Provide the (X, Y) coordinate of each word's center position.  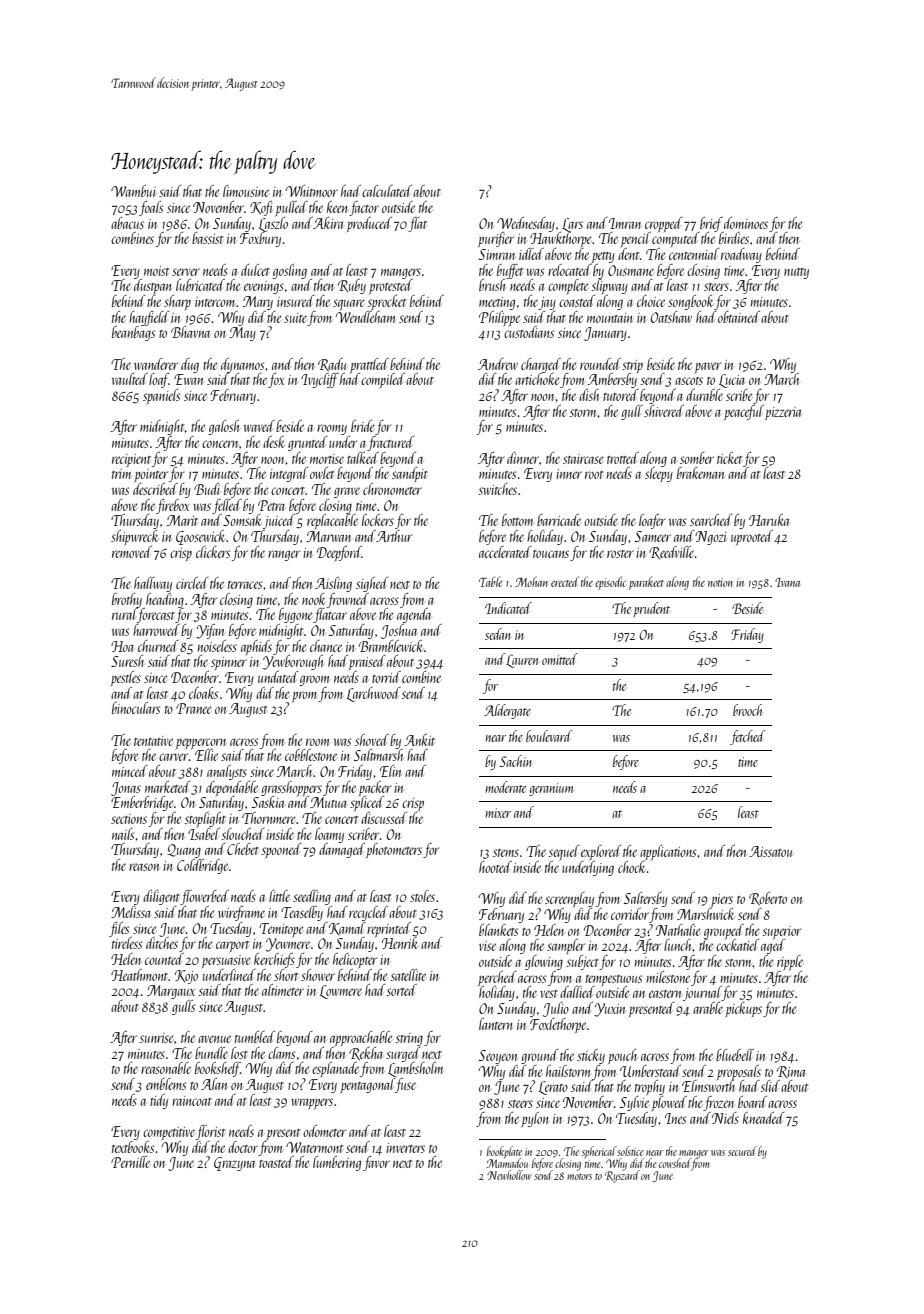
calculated (387, 191)
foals (151, 208)
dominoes (746, 223)
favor (376, 1163)
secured (742, 1151)
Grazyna (234, 1164)
